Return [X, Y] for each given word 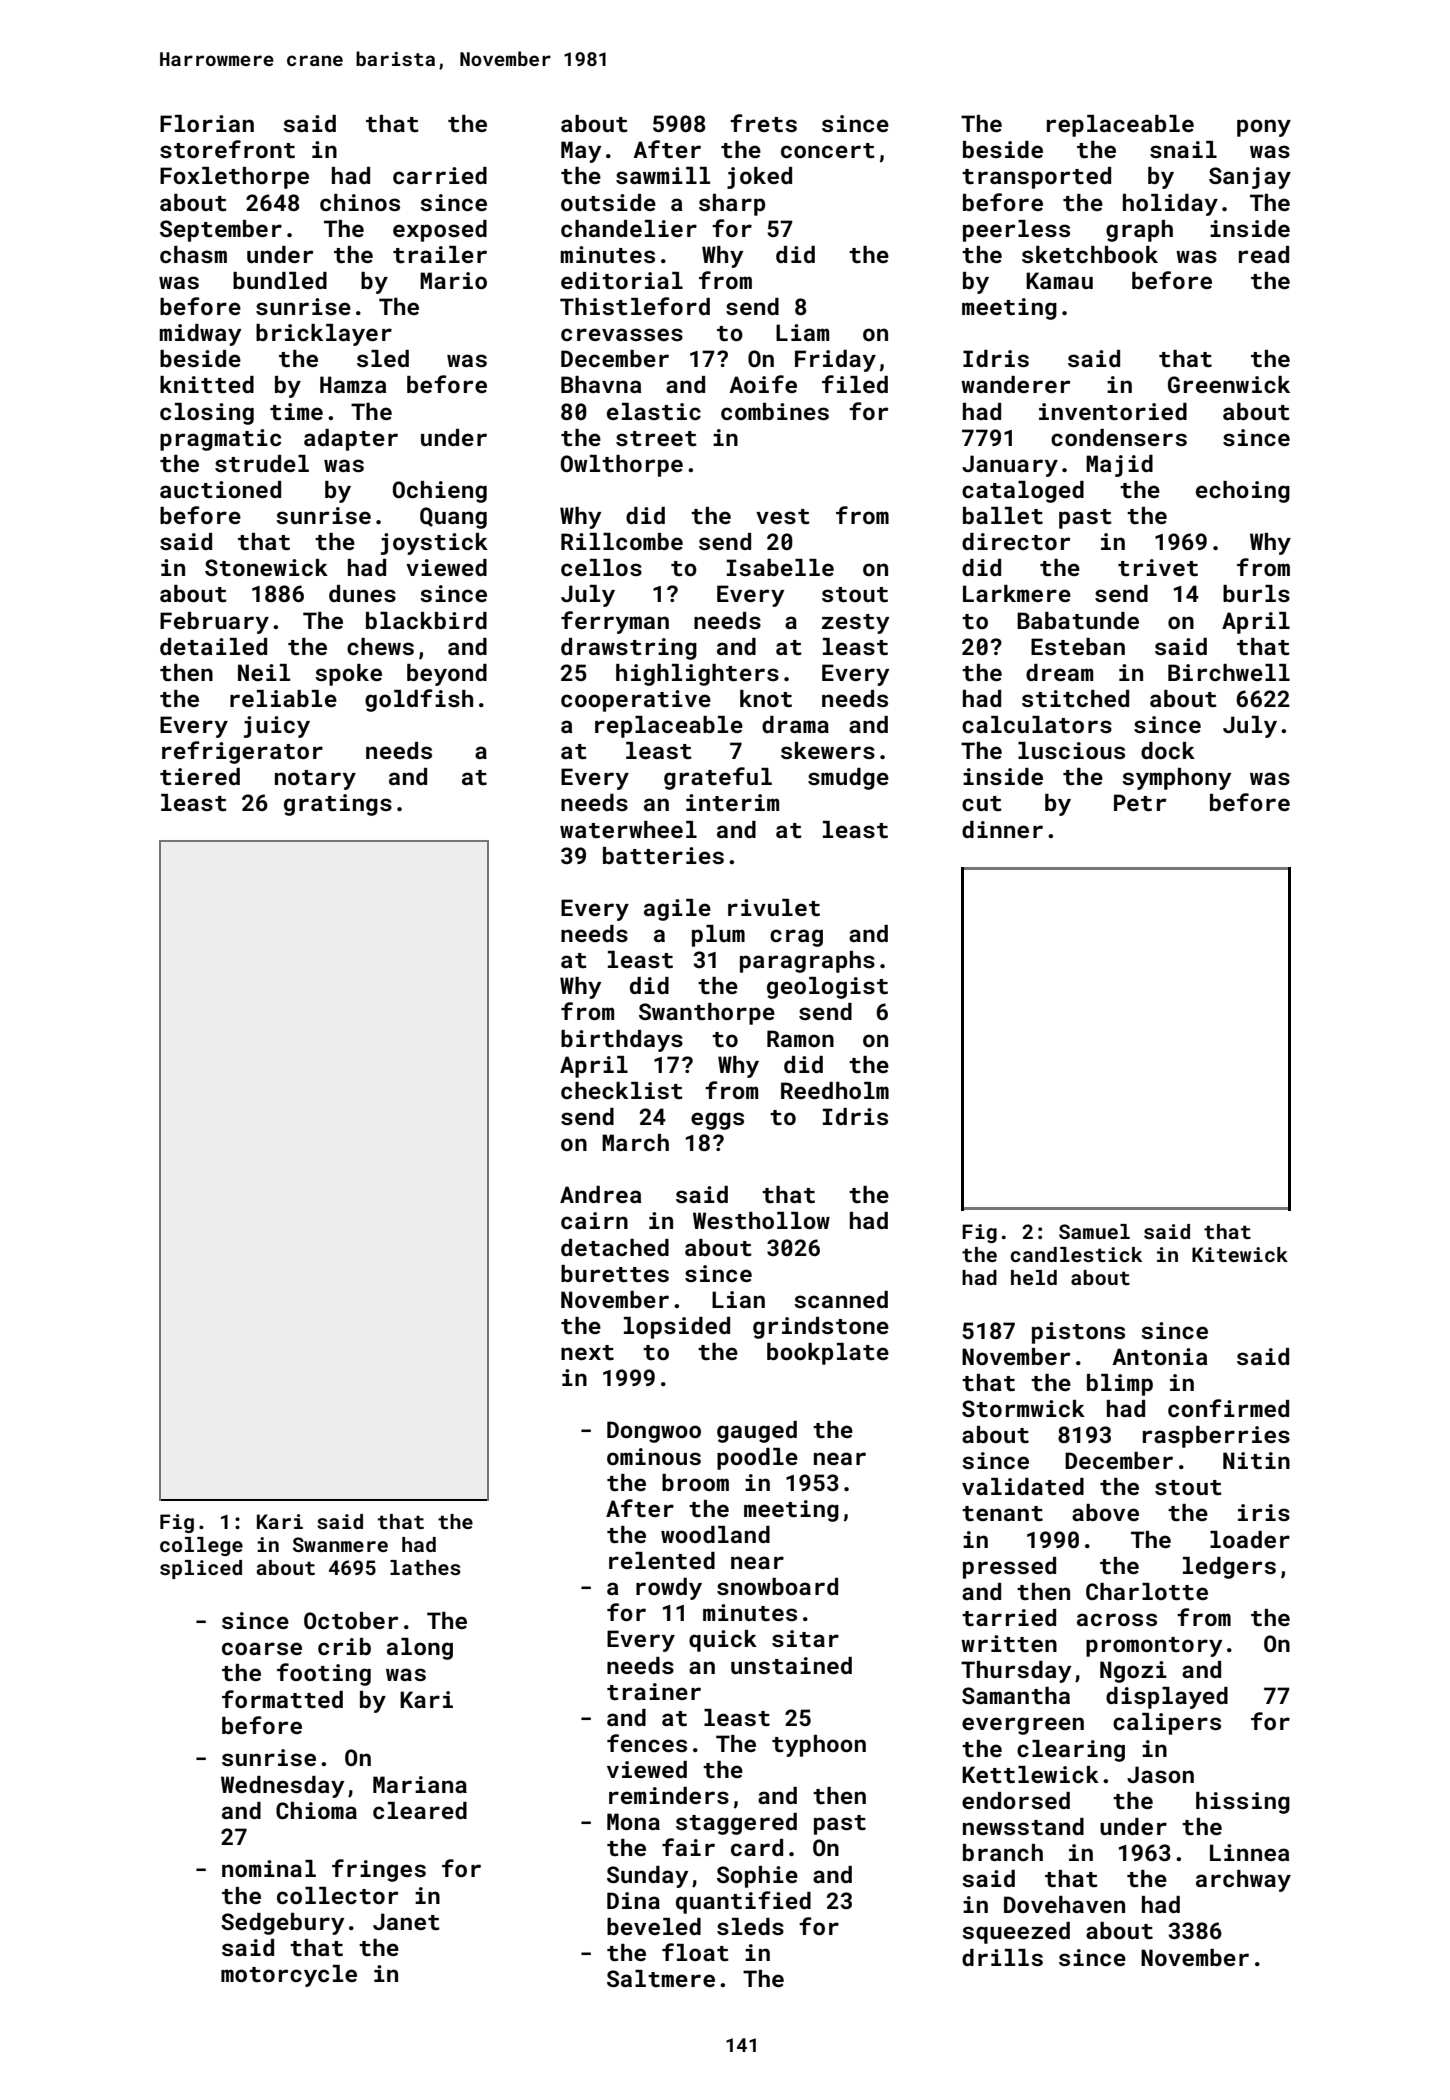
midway [200, 335]
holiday [1170, 205]
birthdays [622, 1041]
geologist [827, 988]
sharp [732, 205]
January [1010, 466]
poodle [757, 1459]
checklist [622, 1090]
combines [775, 411]
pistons [1078, 1333]
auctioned [220, 489]
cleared [420, 1810]
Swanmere [340, 1544]
